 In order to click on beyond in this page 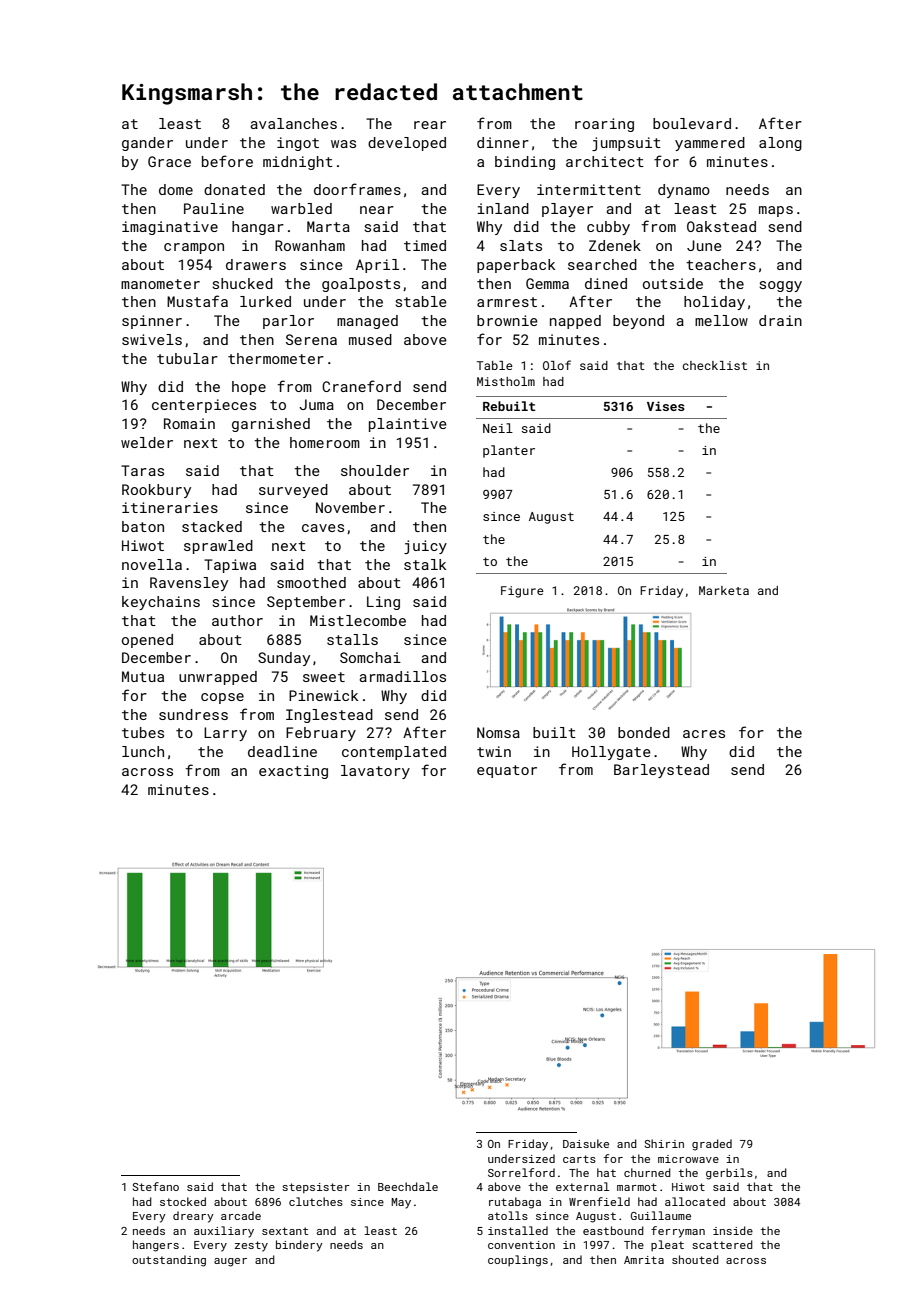, I will do `click(638, 322)`.
